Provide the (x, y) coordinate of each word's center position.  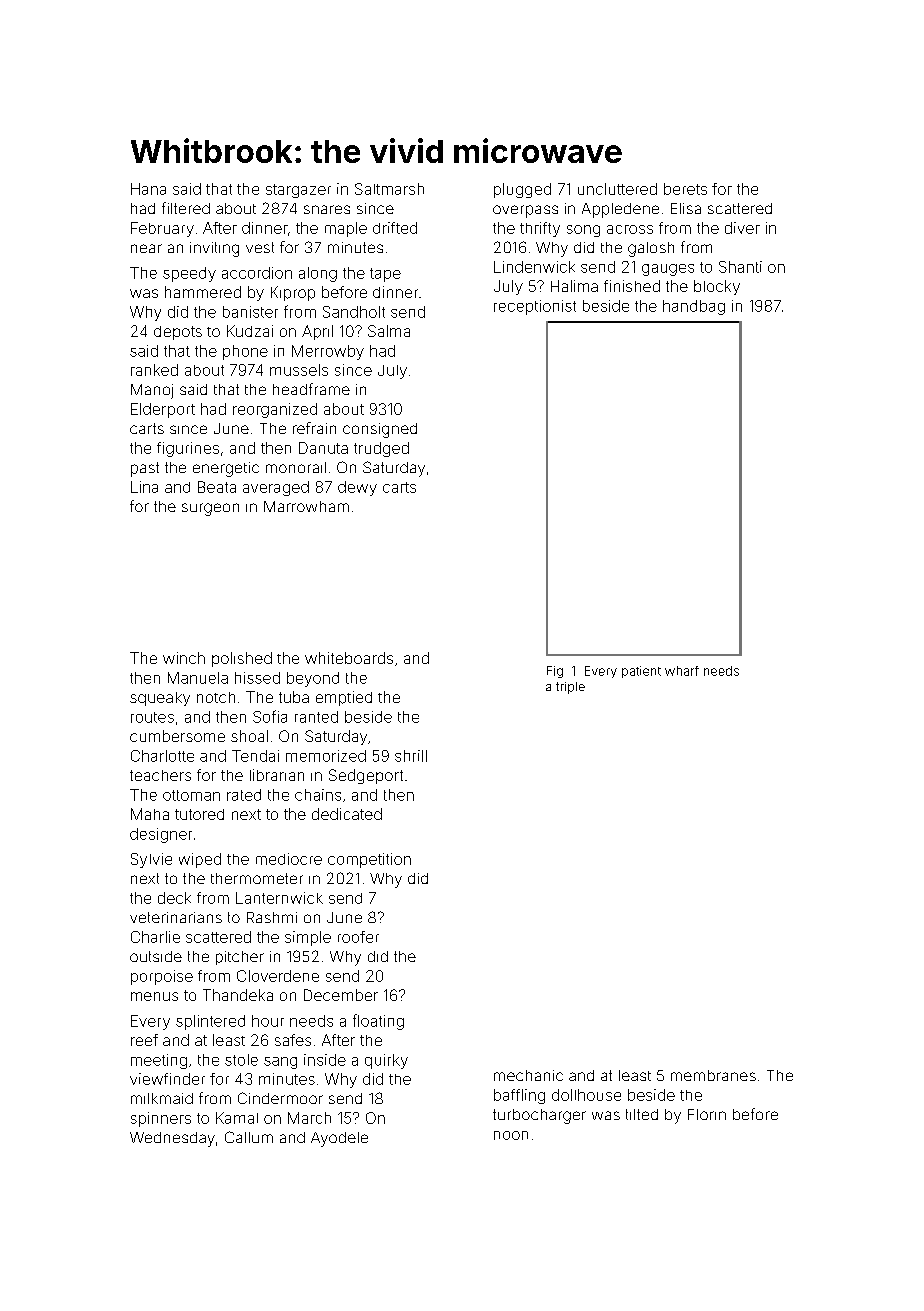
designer (161, 835)
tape (385, 275)
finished (632, 286)
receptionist (535, 307)
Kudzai (250, 331)
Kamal (237, 1118)
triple (570, 688)
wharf (682, 671)
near (146, 248)
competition (369, 860)
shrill (411, 756)
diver (742, 228)
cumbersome (177, 736)
